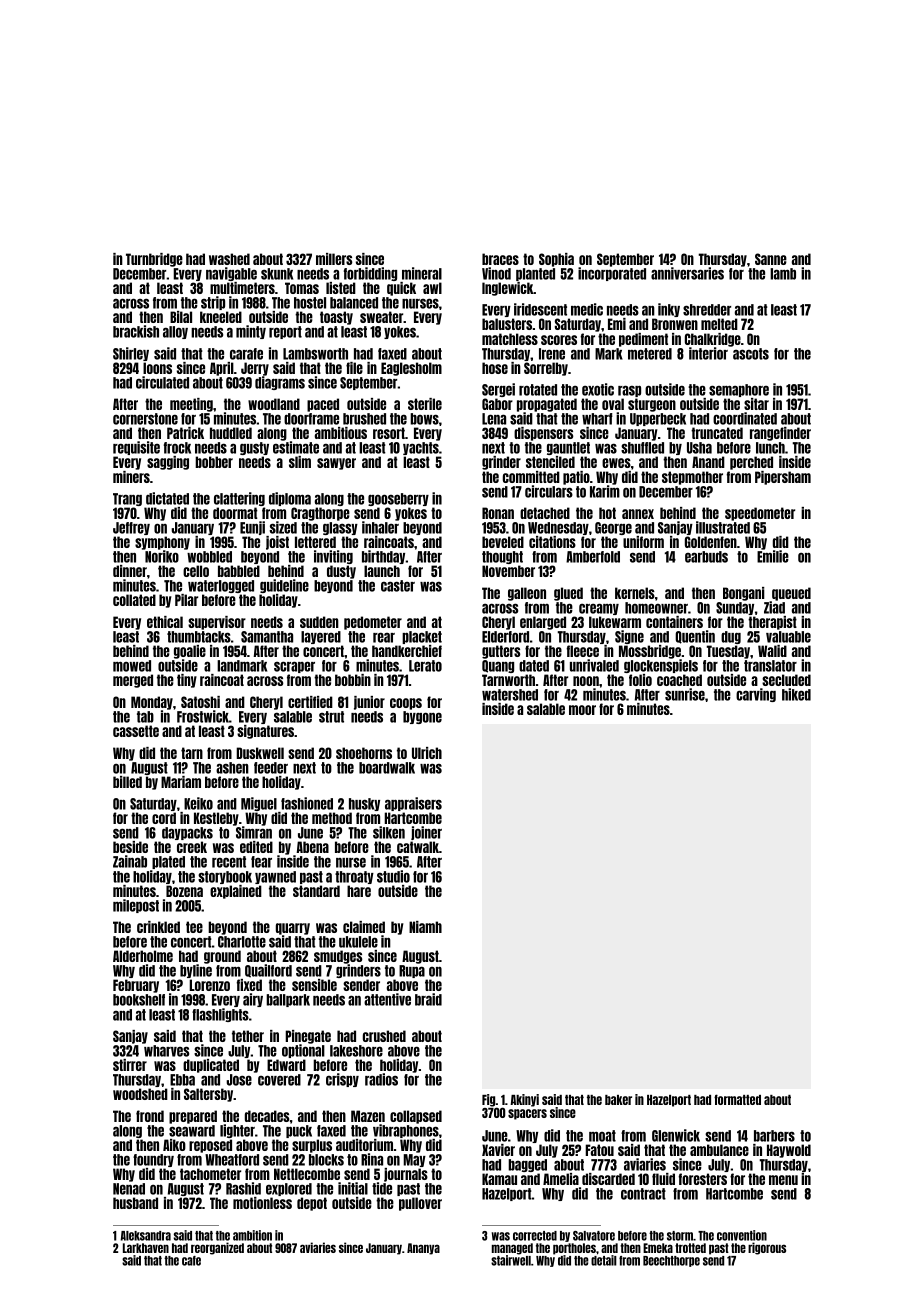  Describe the element at coordinates (788, 637) in the document. I see `valuable` at that location.
